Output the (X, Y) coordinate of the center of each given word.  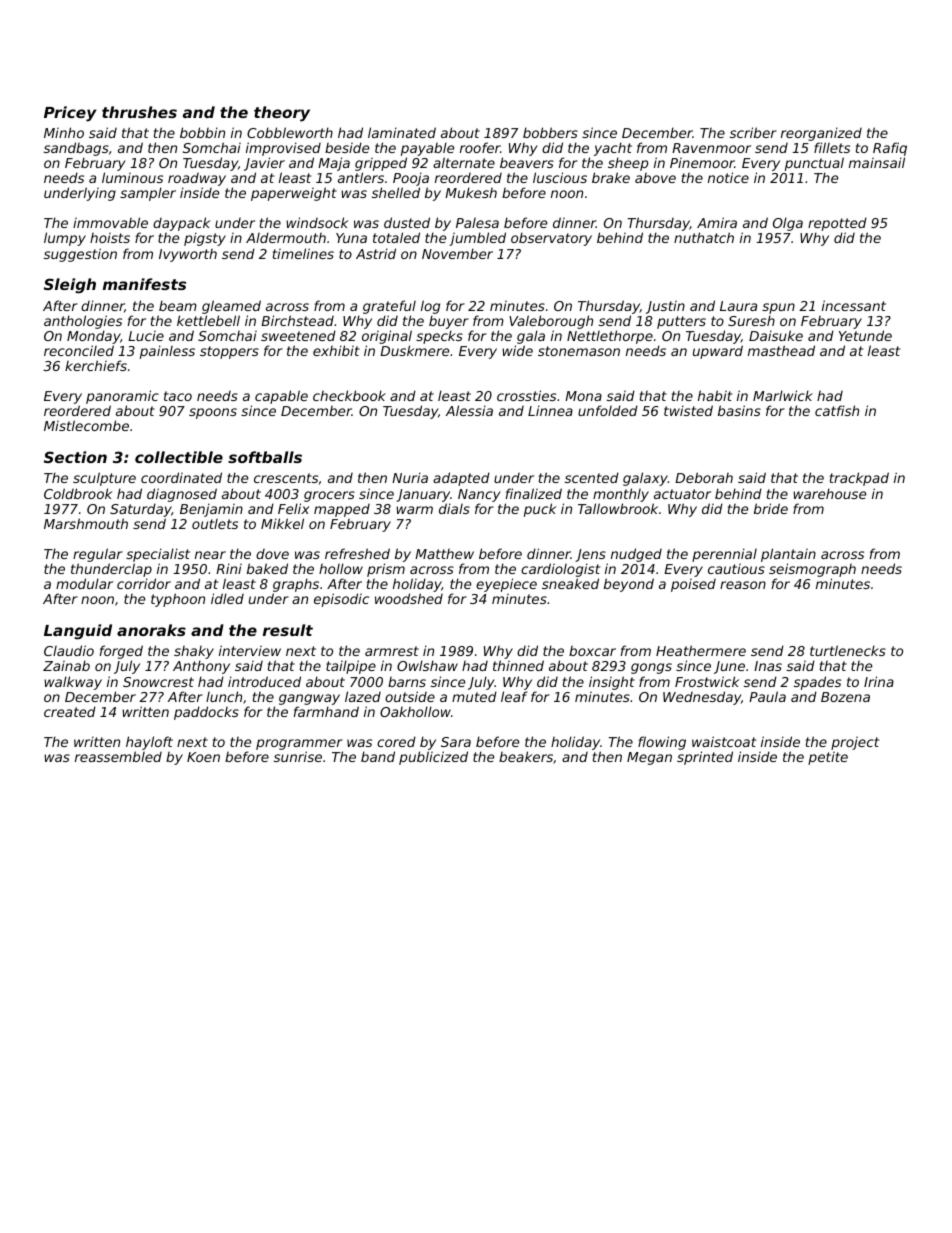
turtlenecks (848, 650)
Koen (203, 757)
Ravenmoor (711, 148)
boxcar (592, 651)
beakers (526, 756)
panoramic (122, 398)
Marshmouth (86, 523)
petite (828, 758)
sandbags (76, 149)
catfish (837, 410)
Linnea (550, 410)
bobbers (550, 132)
